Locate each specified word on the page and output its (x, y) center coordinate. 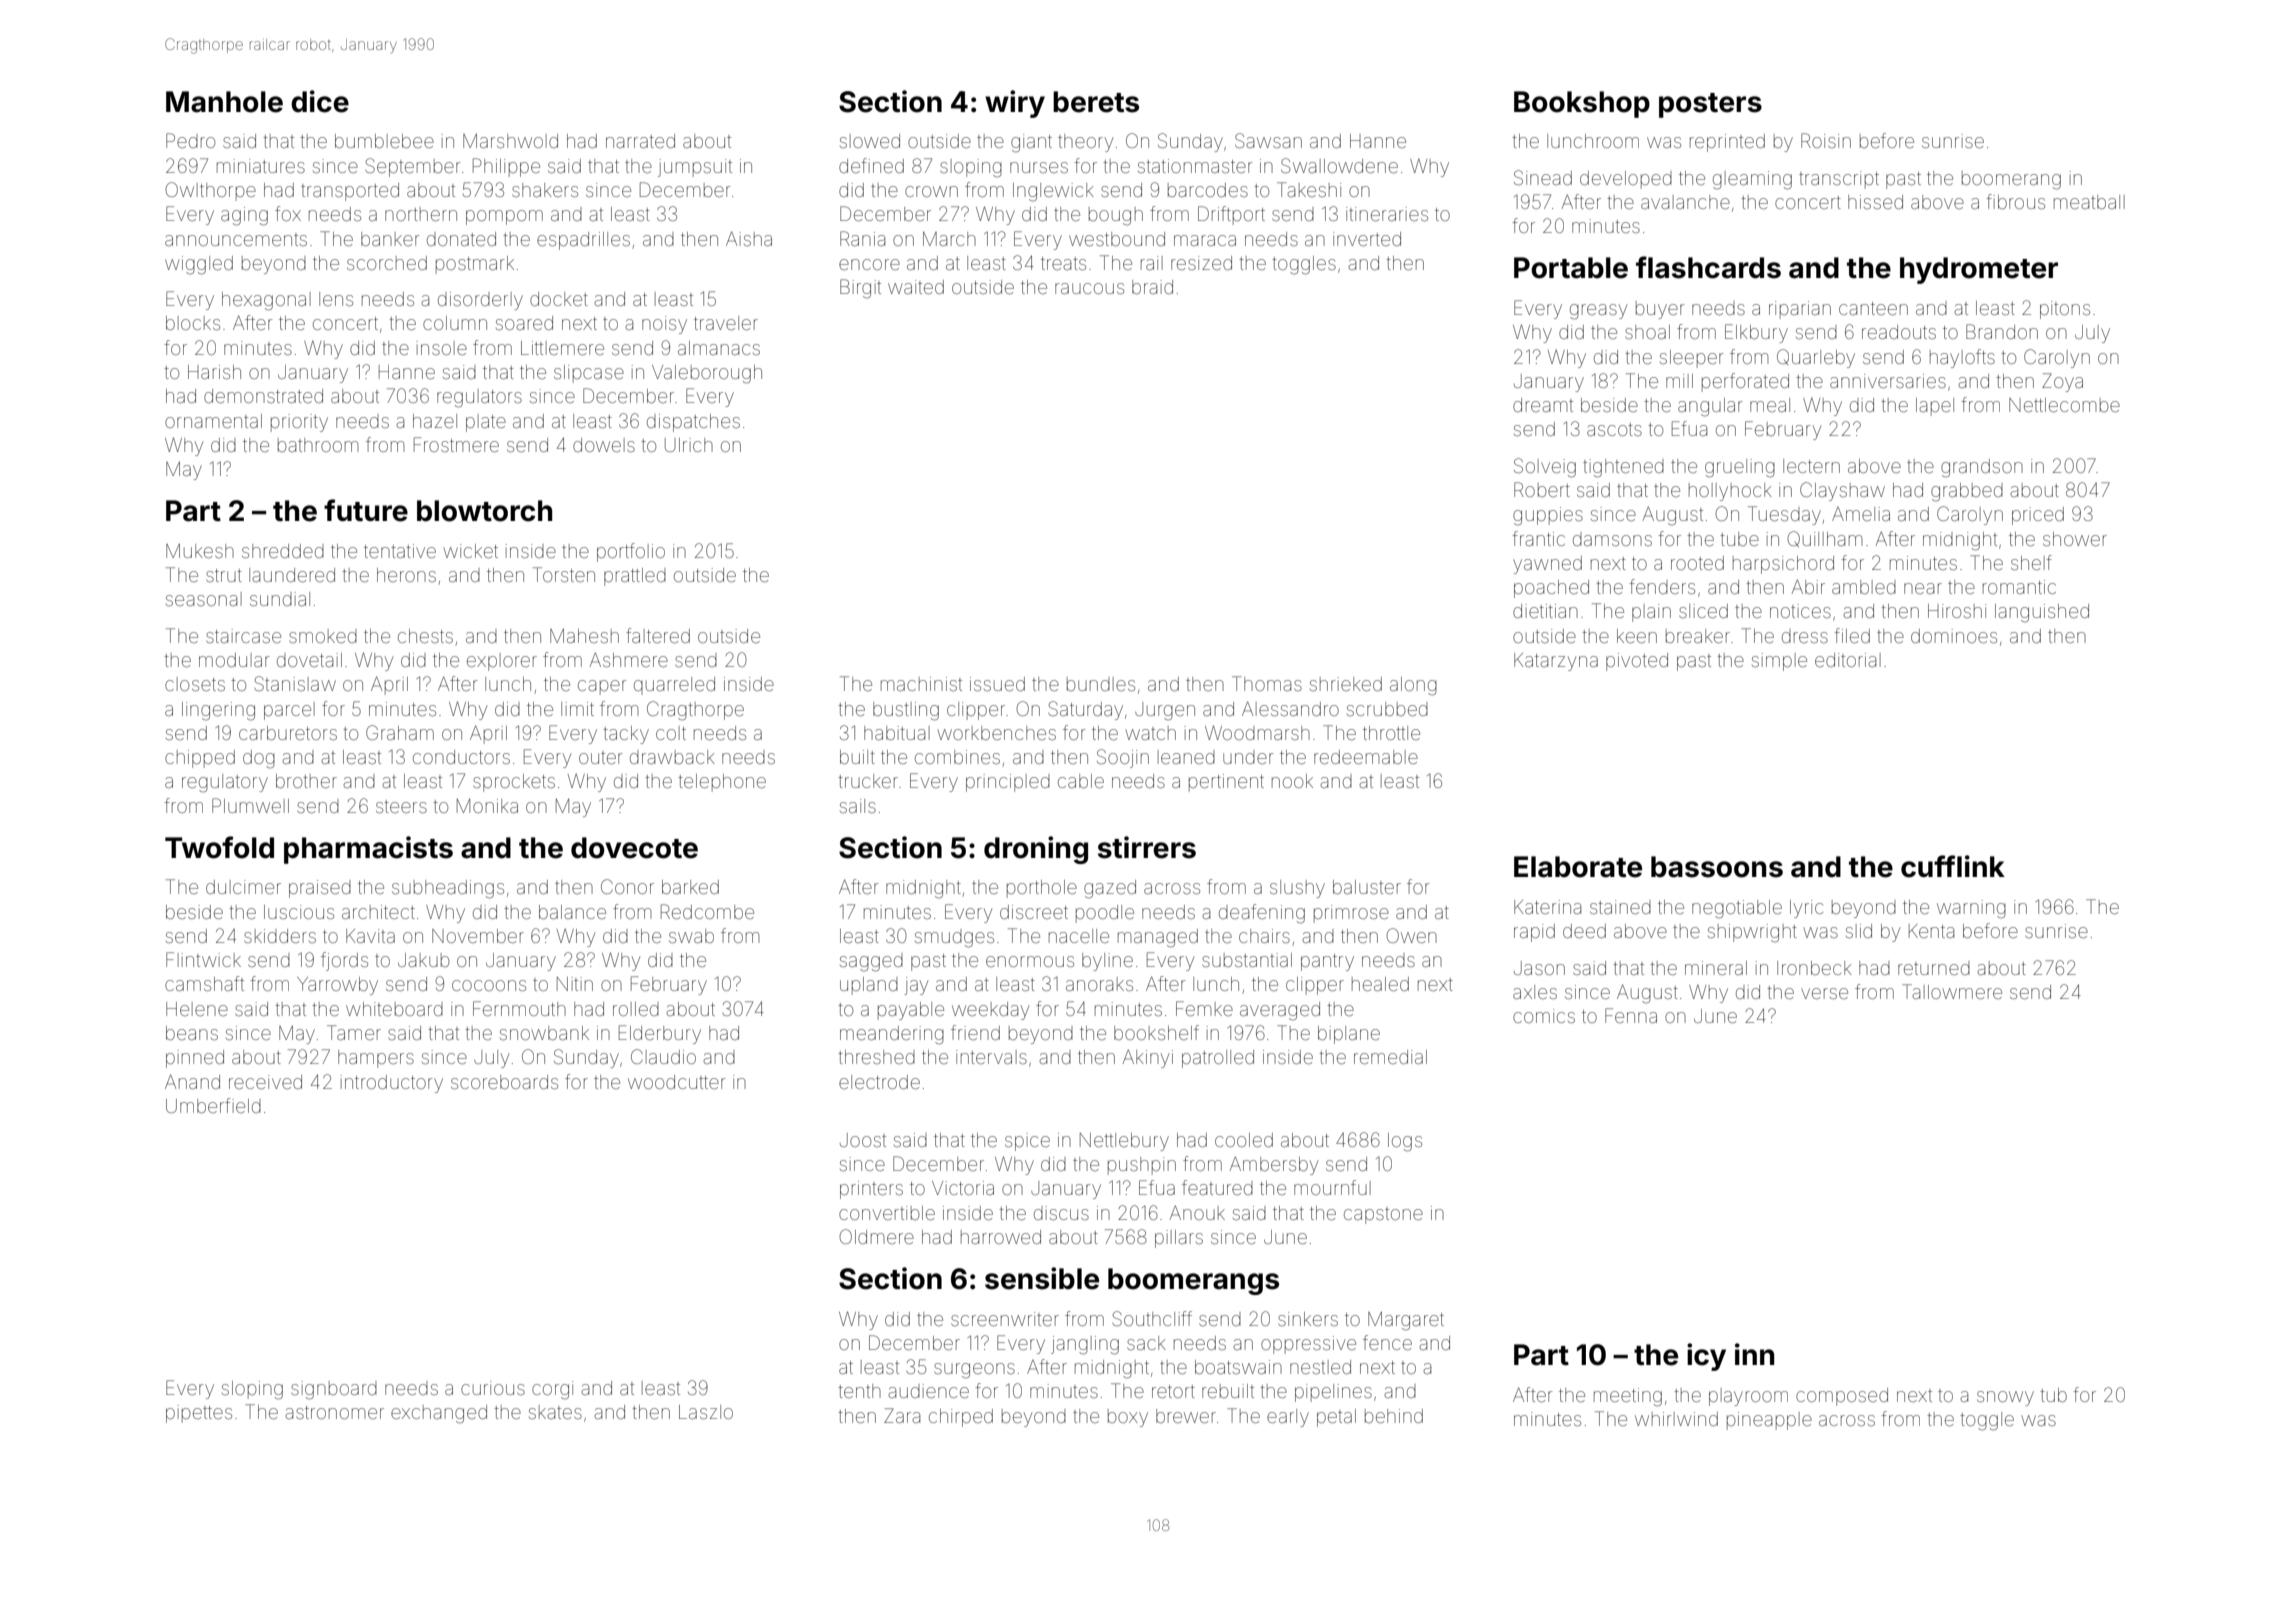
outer (601, 757)
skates (555, 1412)
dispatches (693, 423)
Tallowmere (1952, 991)
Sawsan (1268, 140)
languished (2042, 613)
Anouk (1197, 1213)
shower (2075, 539)
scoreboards (504, 1082)
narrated (640, 141)
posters (1710, 105)
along (1413, 686)
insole (442, 348)
